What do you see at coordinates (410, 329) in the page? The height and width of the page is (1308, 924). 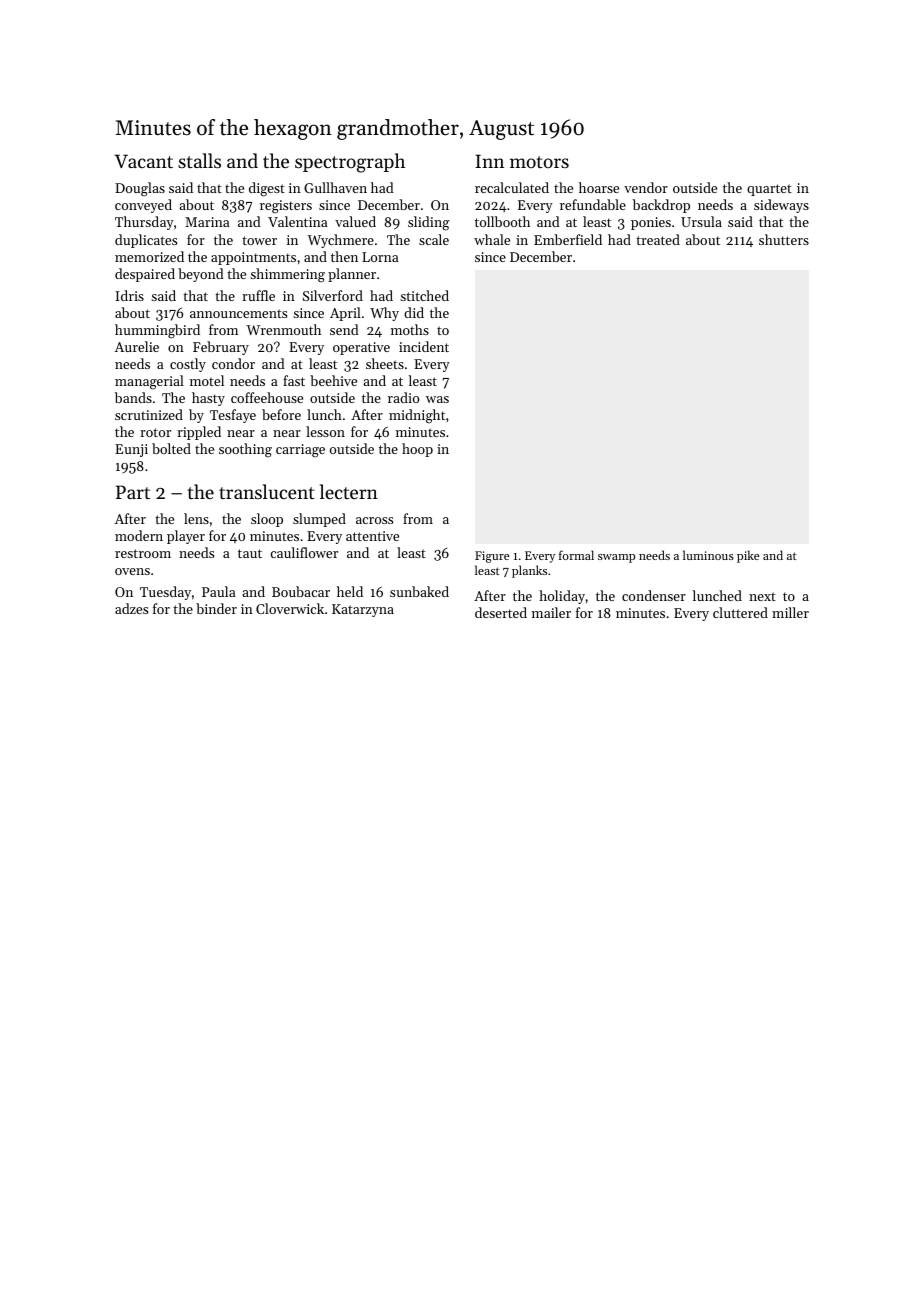 I see `moths` at bounding box center [410, 329].
